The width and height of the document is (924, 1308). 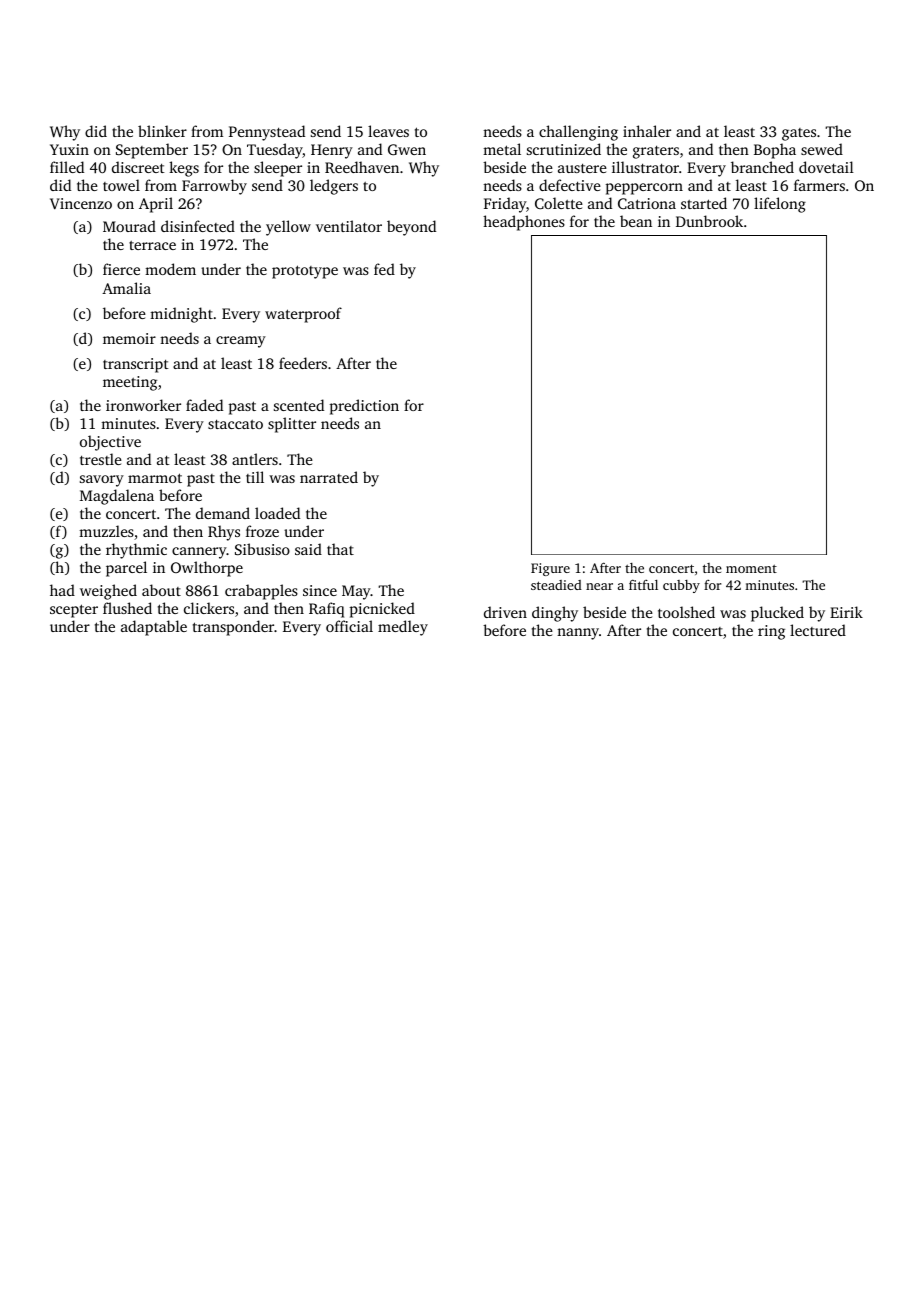 I want to click on Dunbrook, so click(x=709, y=221).
